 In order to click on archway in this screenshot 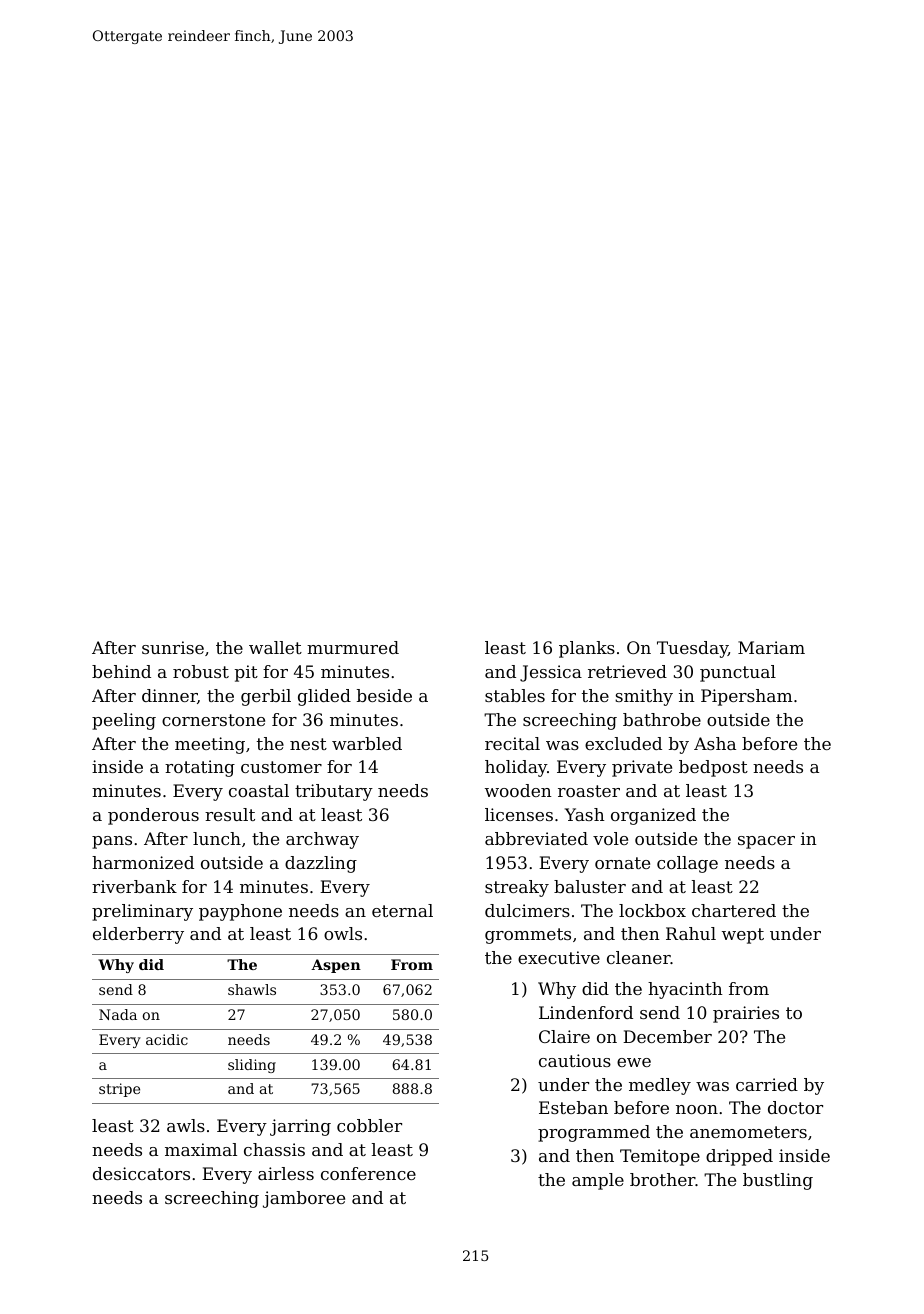, I will do `click(322, 840)`.
